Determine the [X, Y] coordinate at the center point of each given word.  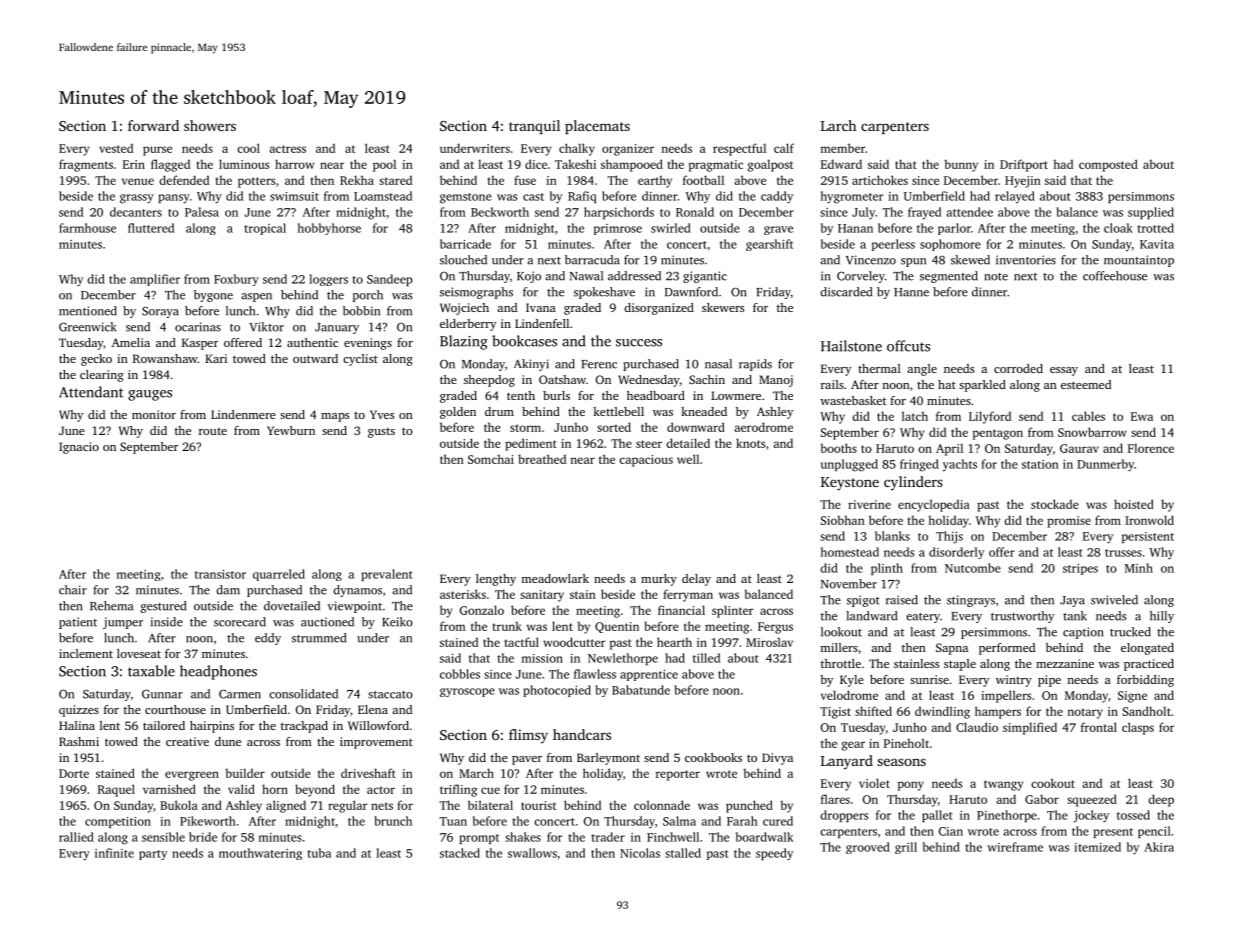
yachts [960, 465]
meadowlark [555, 578]
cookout [1053, 783]
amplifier [155, 280]
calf [784, 148]
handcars [582, 734]
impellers [1006, 696]
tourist [538, 805]
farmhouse [87, 228]
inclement [86, 653]
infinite [114, 853]
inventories [1026, 260]
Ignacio [79, 448]
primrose [618, 229]
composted [1108, 165]
